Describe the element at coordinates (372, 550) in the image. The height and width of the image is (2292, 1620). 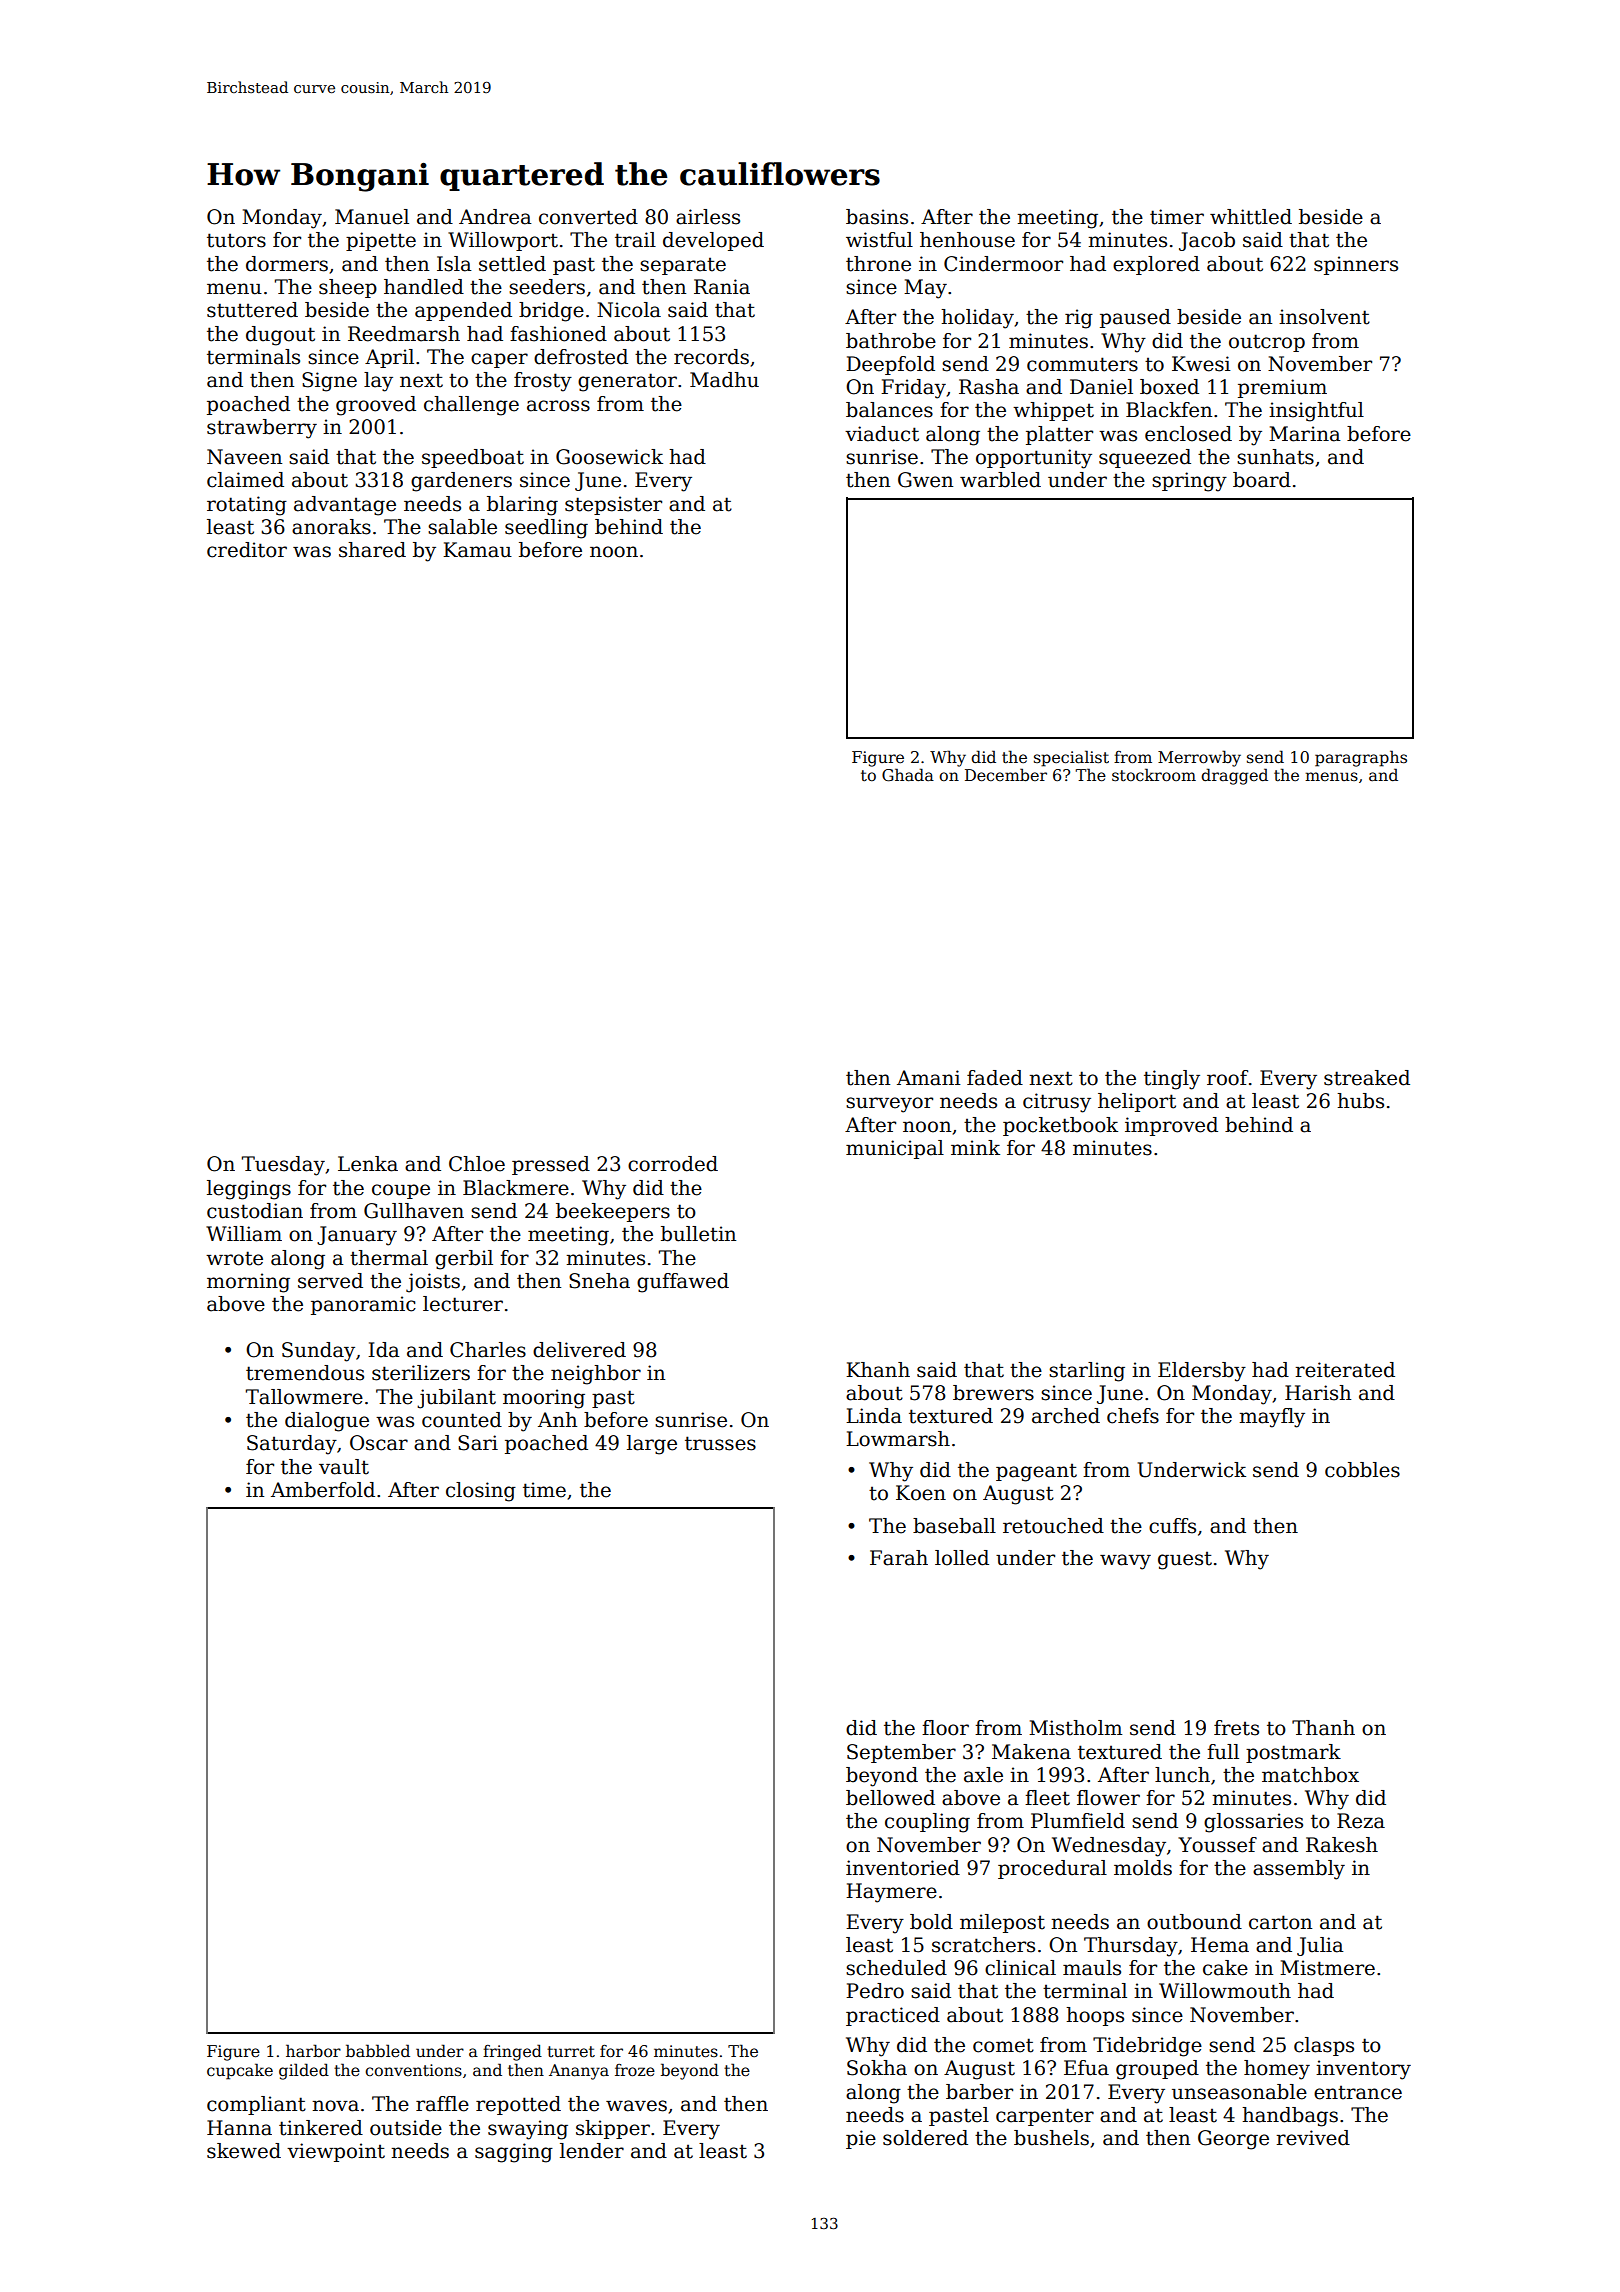
I see `shared` at that location.
